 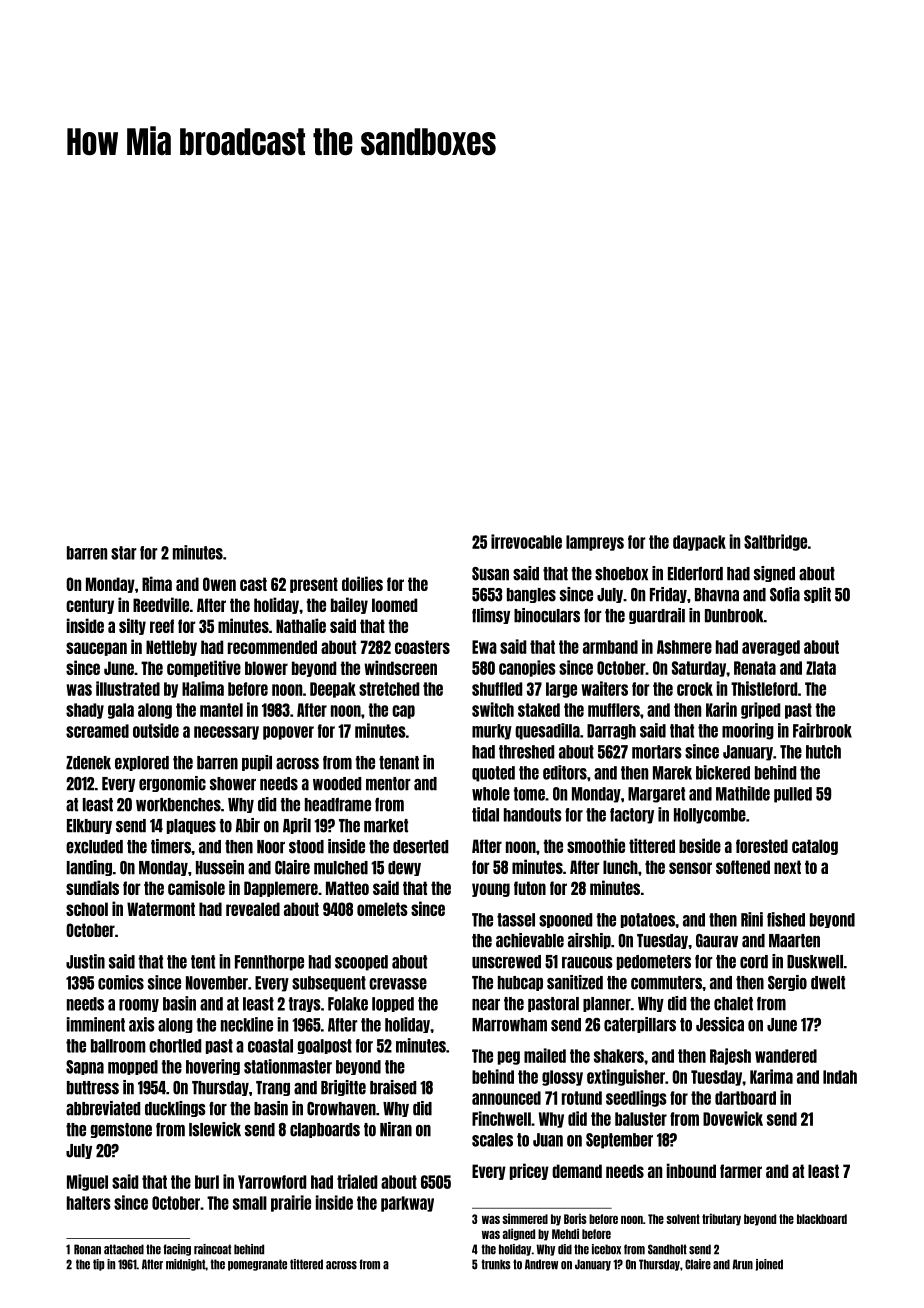 I want to click on omelets, so click(x=382, y=909).
